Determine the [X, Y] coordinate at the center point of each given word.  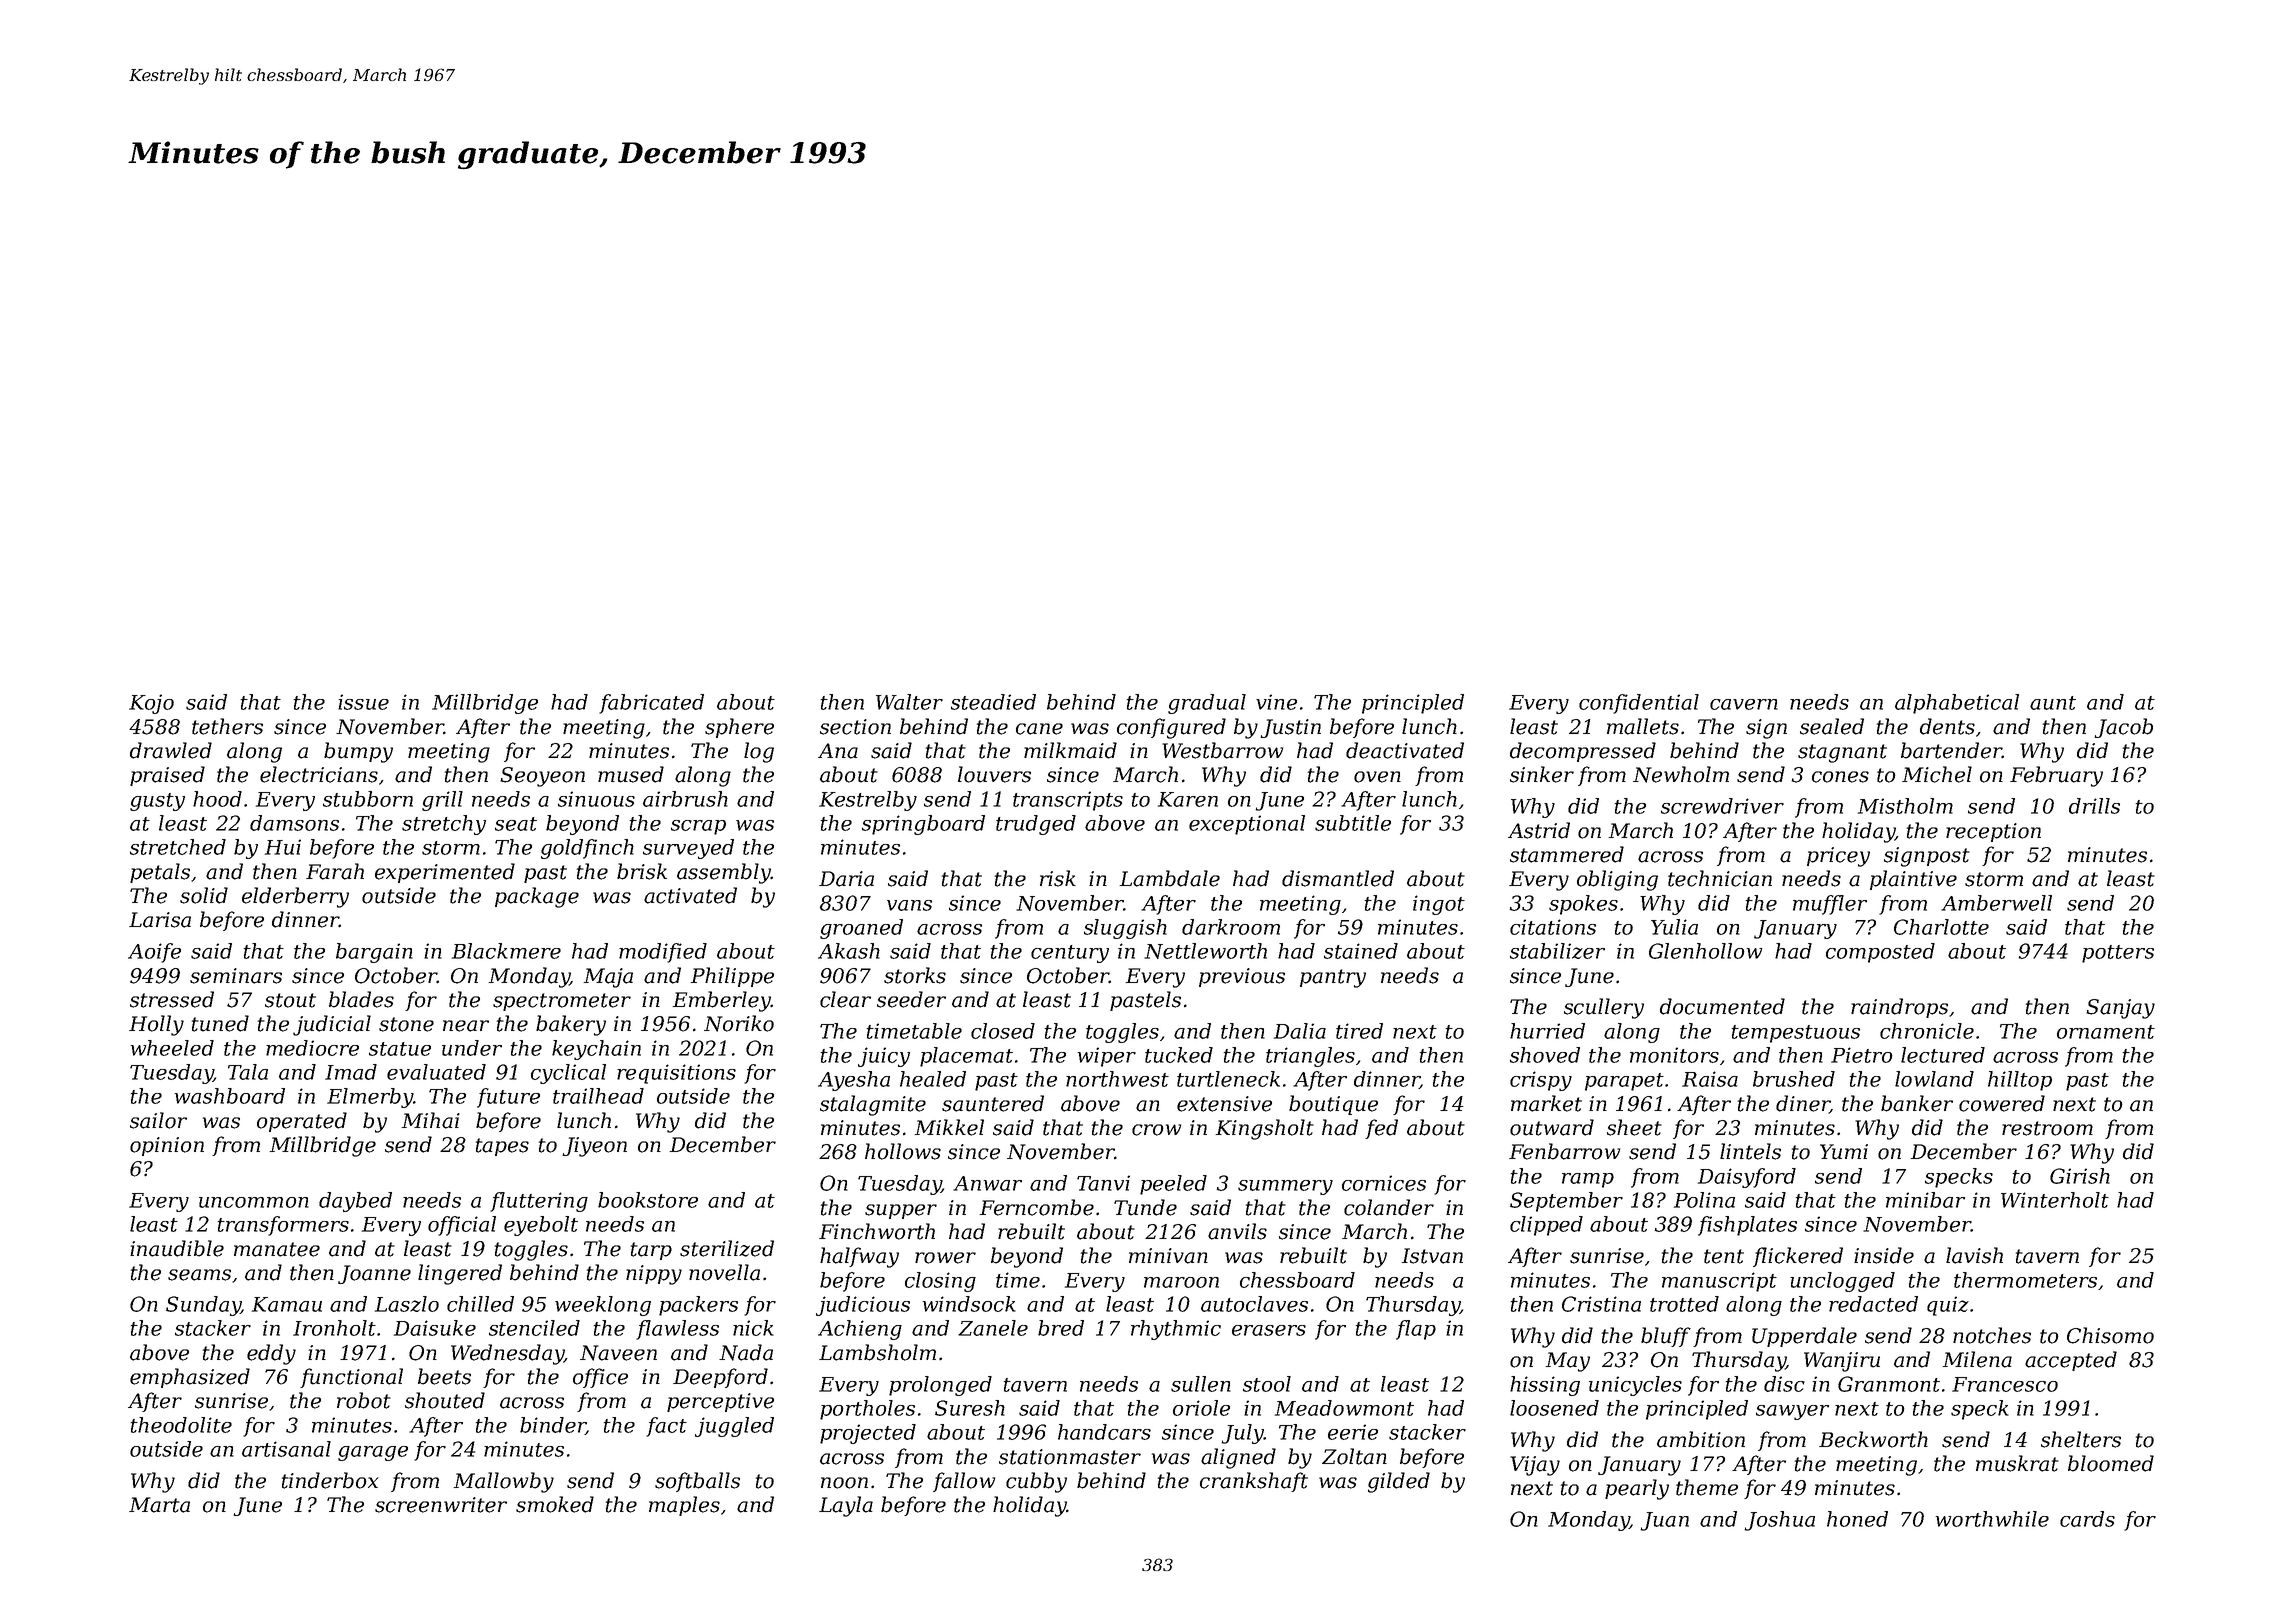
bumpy [358, 752]
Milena [1977, 1359]
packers [698, 1306]
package [537, 897]
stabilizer [1557, 951]
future [508, 1098]
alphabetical [1957, 704]
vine [1276, 702]
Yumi [1844, 1152]
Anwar [987, 1183]
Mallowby [504, 1482]
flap [1416, 1330]
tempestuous [1795, 1034]
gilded [1399, 1482]
